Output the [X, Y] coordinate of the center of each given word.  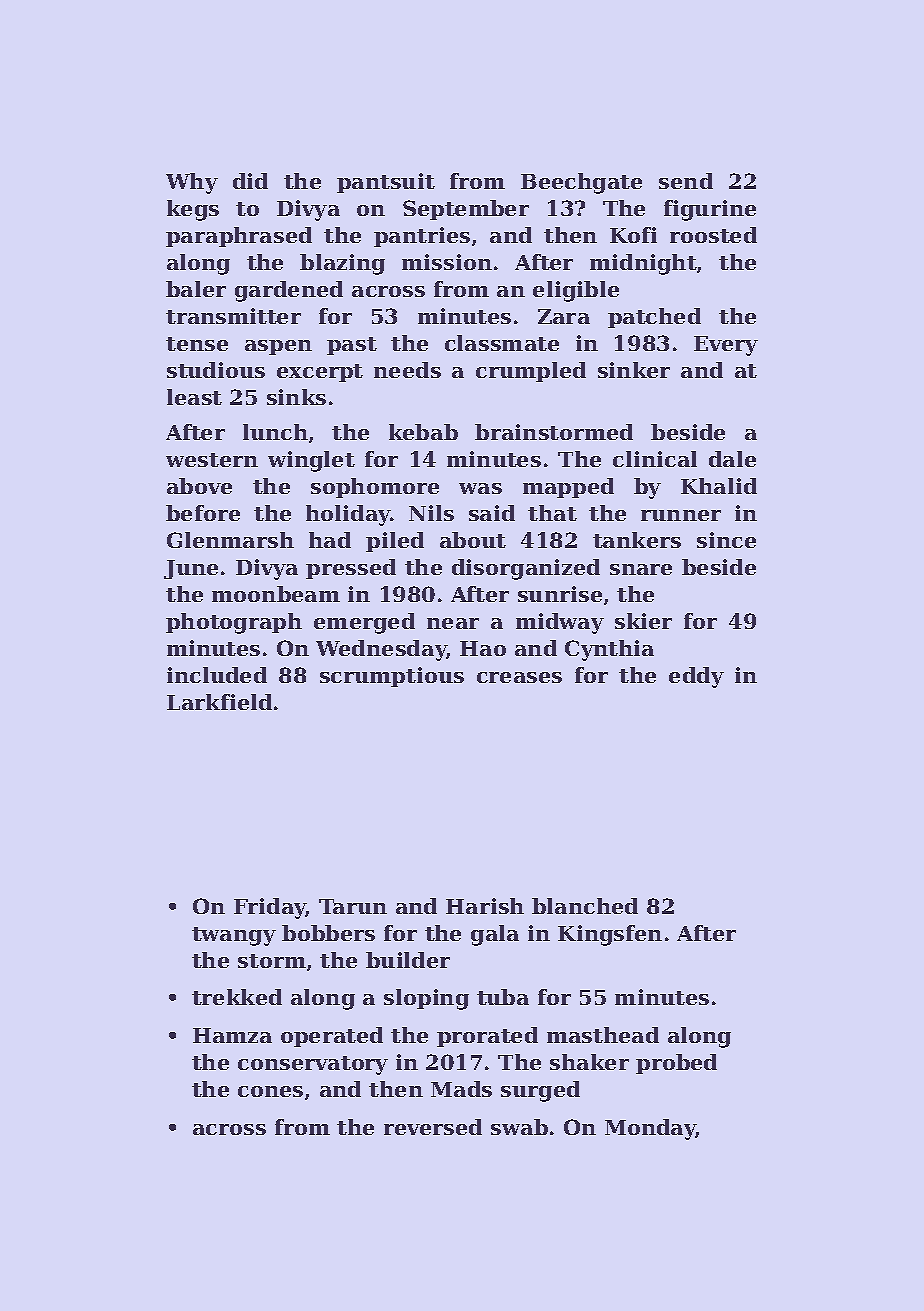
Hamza [232, 1035]
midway [560, 623]
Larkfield [219, 702]
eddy [696, 677]
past [352, 346]
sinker [634, 370]
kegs [193, 210]
